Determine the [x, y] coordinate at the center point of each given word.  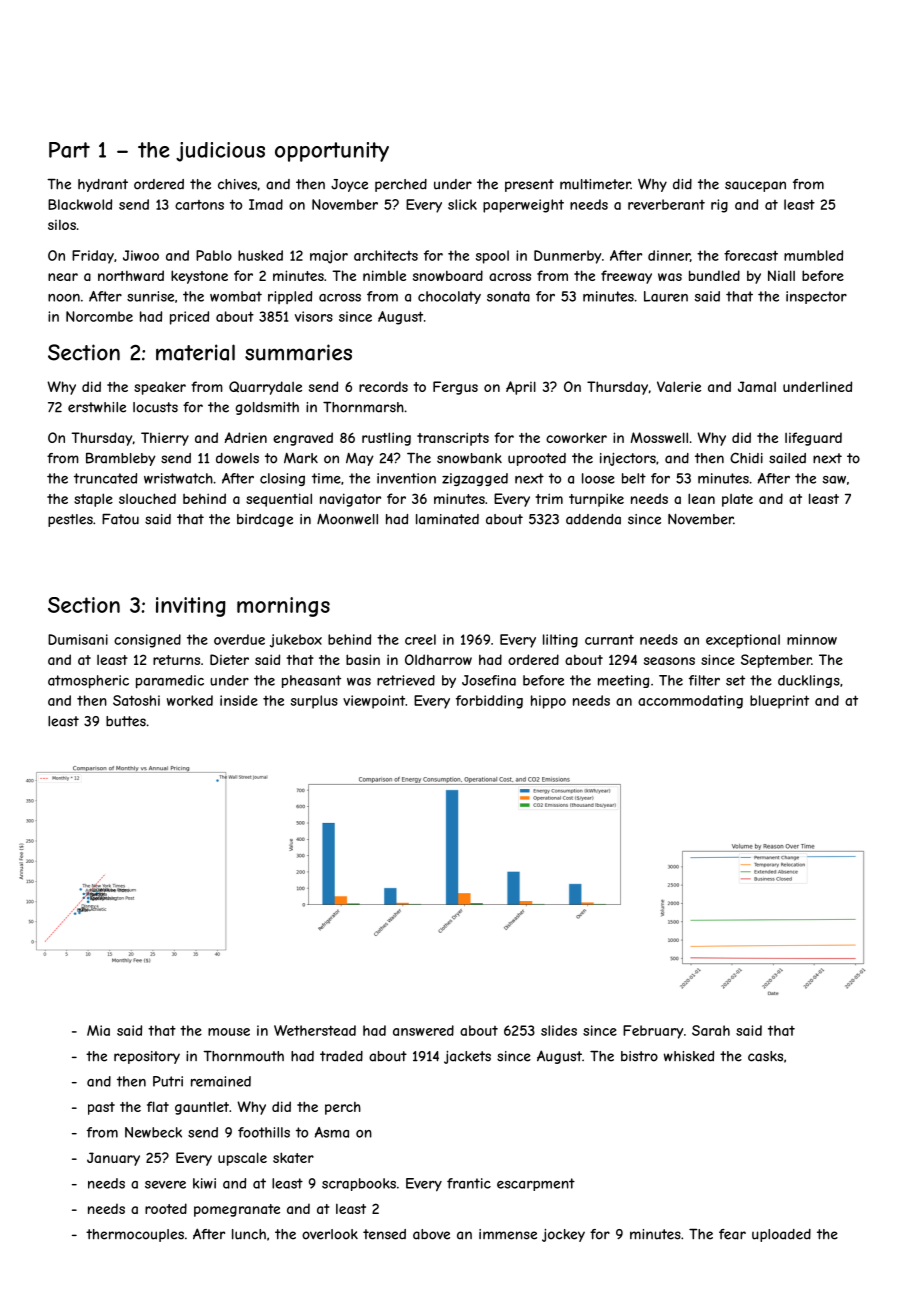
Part [69, 150]
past [101, 1108]
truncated [105, 478]
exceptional [743, 641]
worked [190, 700]
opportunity [332, 152]
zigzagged [475, 479]
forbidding [489, 702]
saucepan [755, 186]
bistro [639, 1056]
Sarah [711, 1030]
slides [559, 1030]
